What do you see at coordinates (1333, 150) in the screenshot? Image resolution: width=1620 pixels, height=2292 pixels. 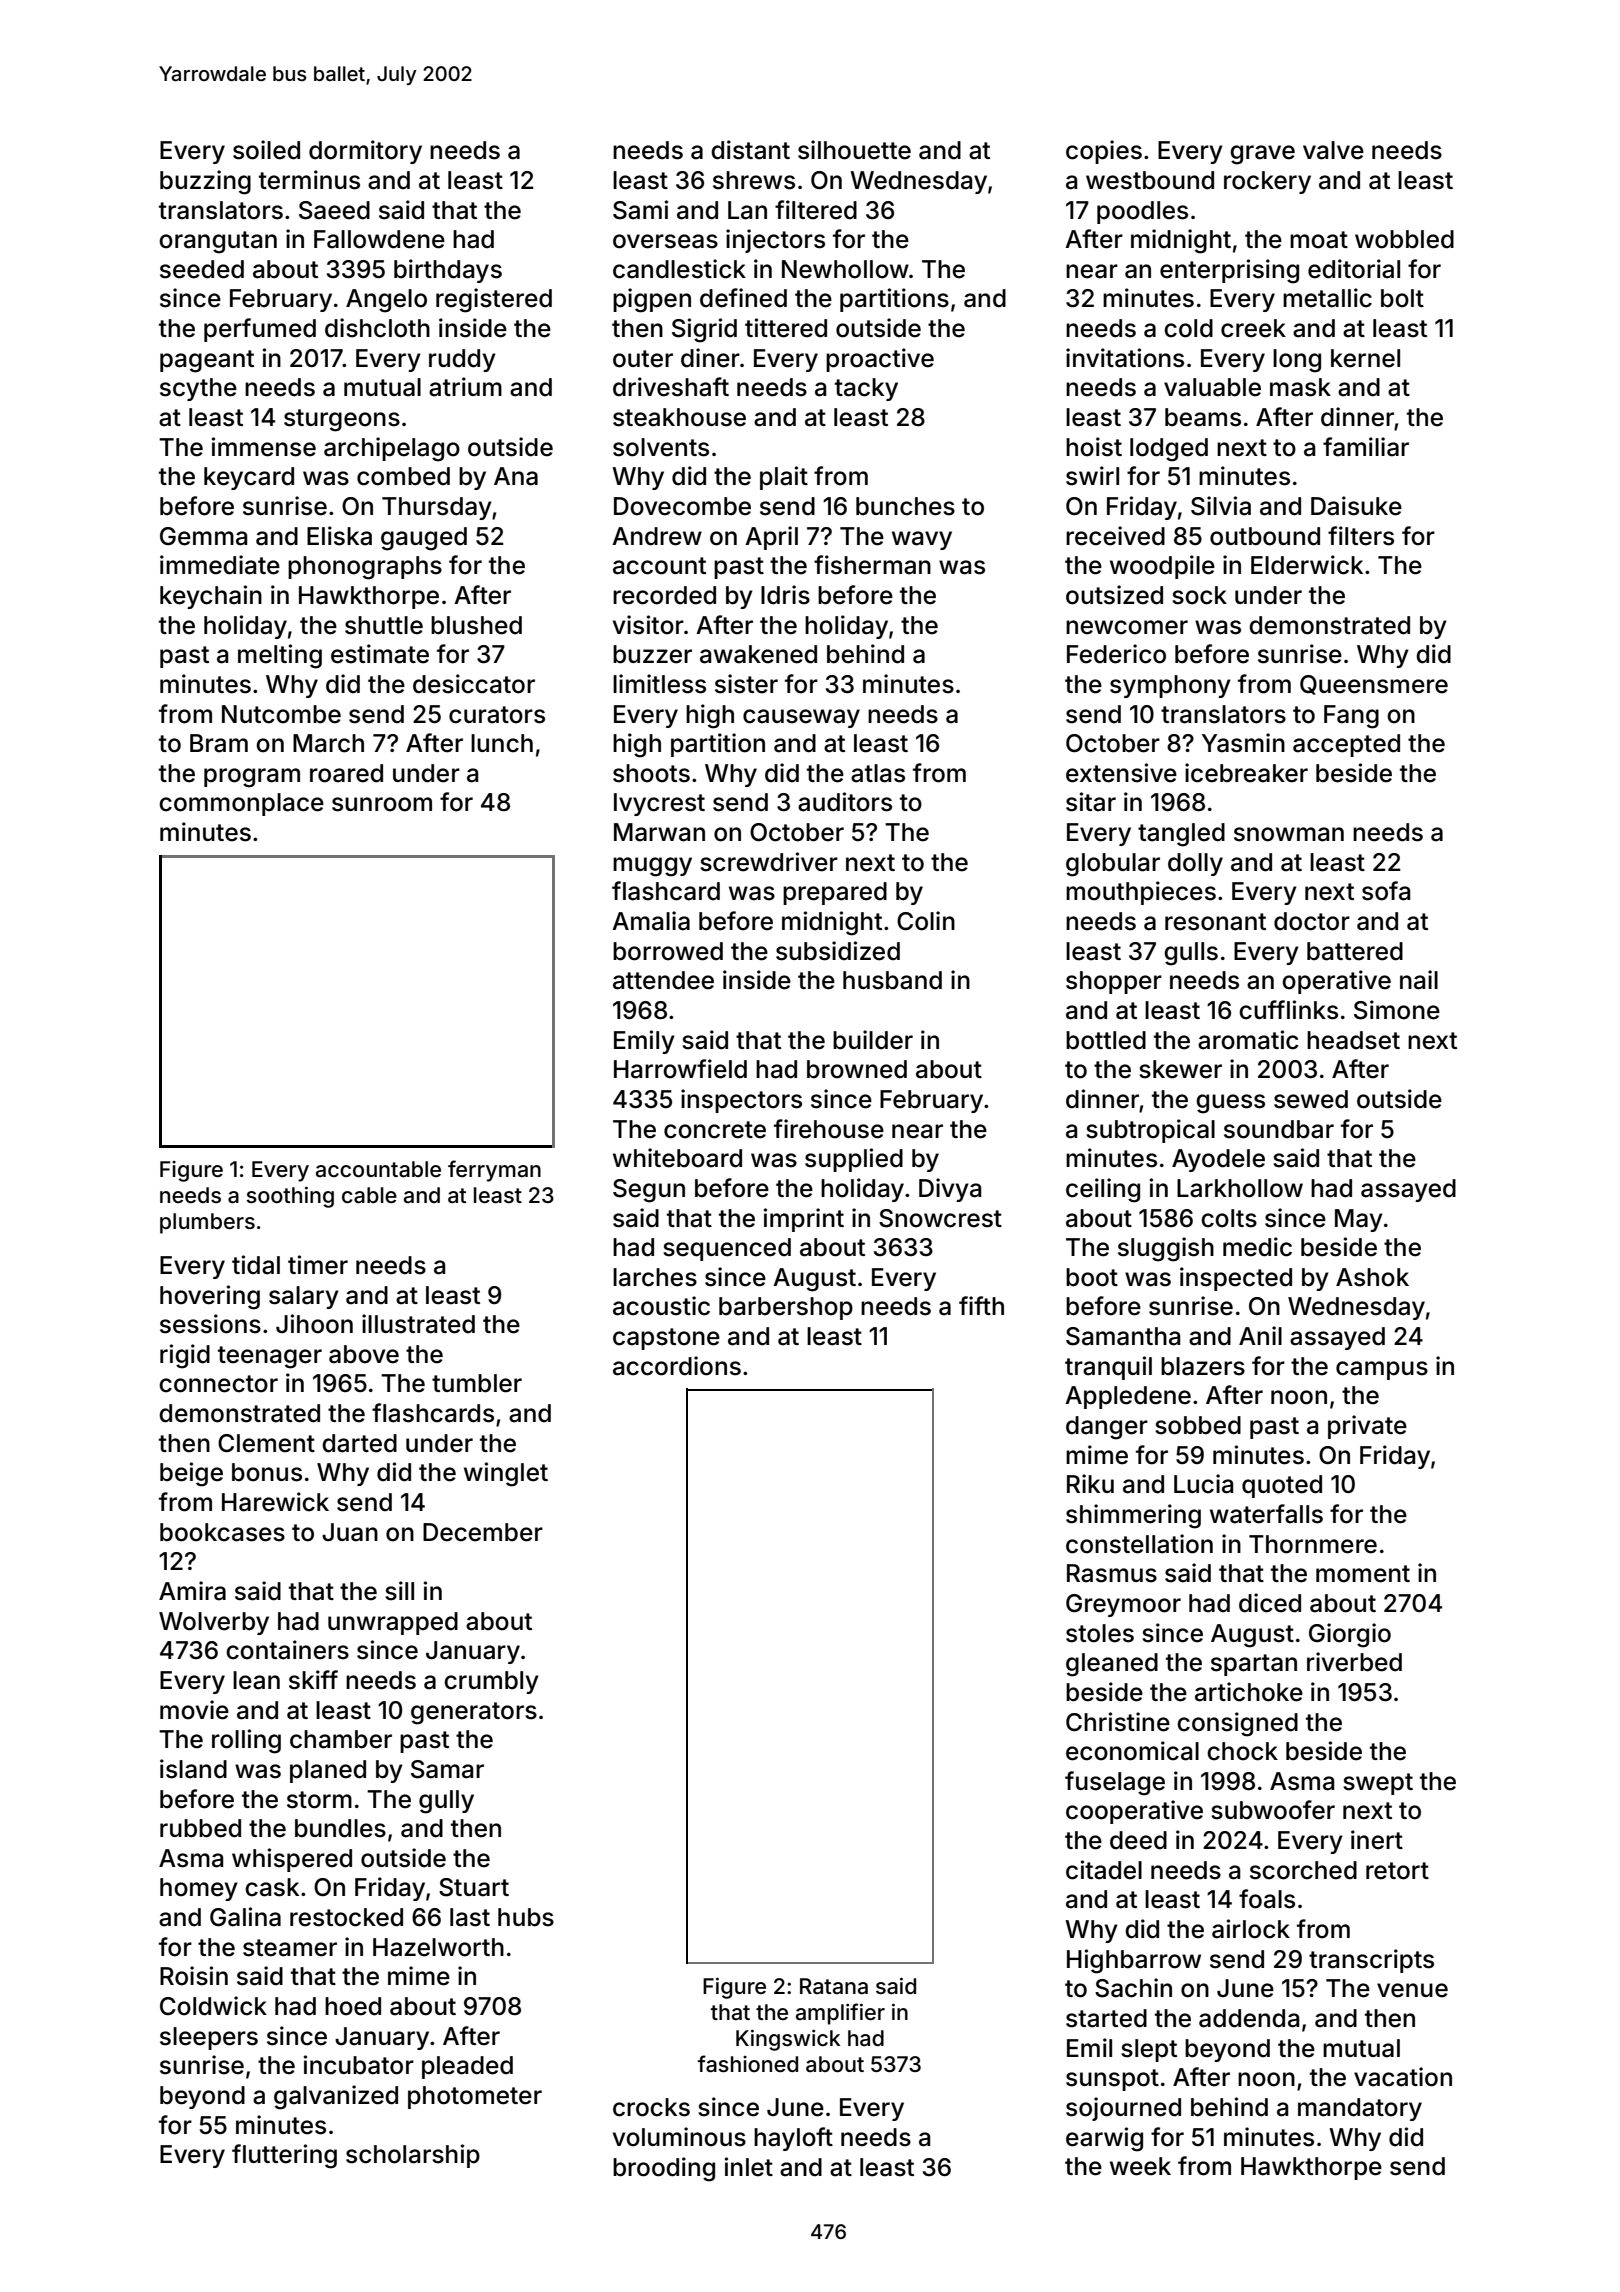 I see `valve` at bounding box center [1333, 150].
